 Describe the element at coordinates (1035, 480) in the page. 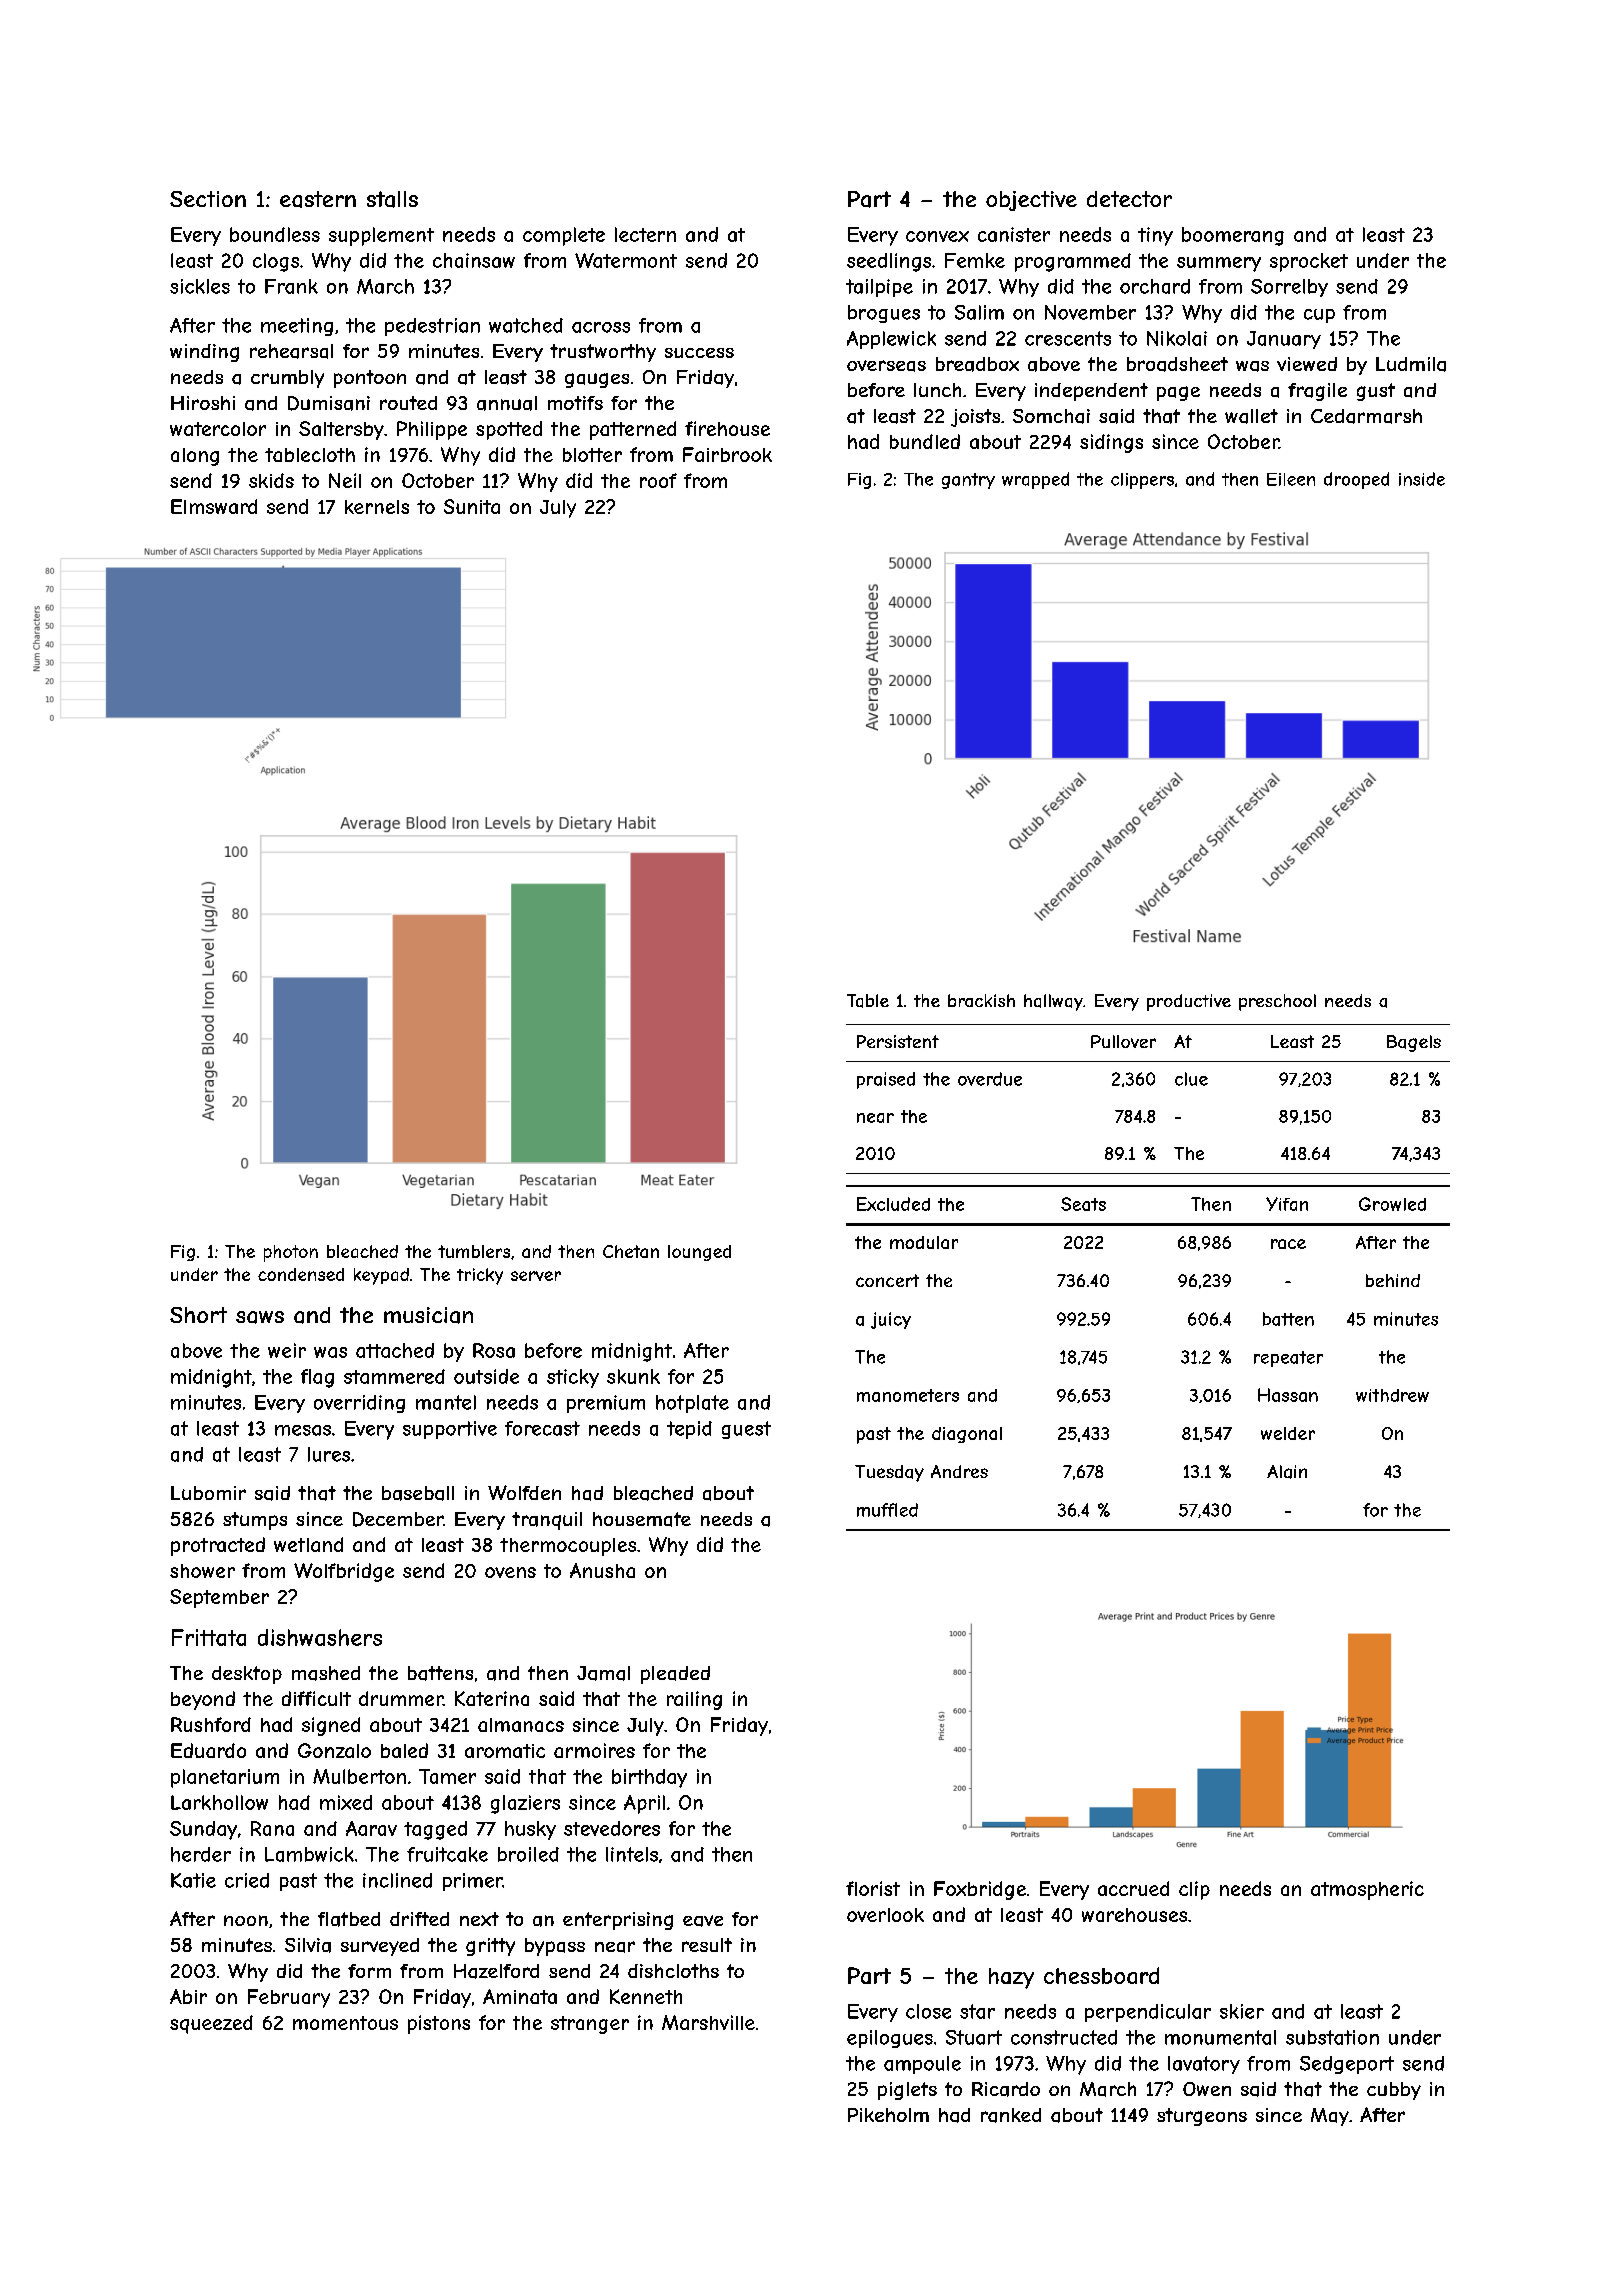

I see `wrapped` at that location.
